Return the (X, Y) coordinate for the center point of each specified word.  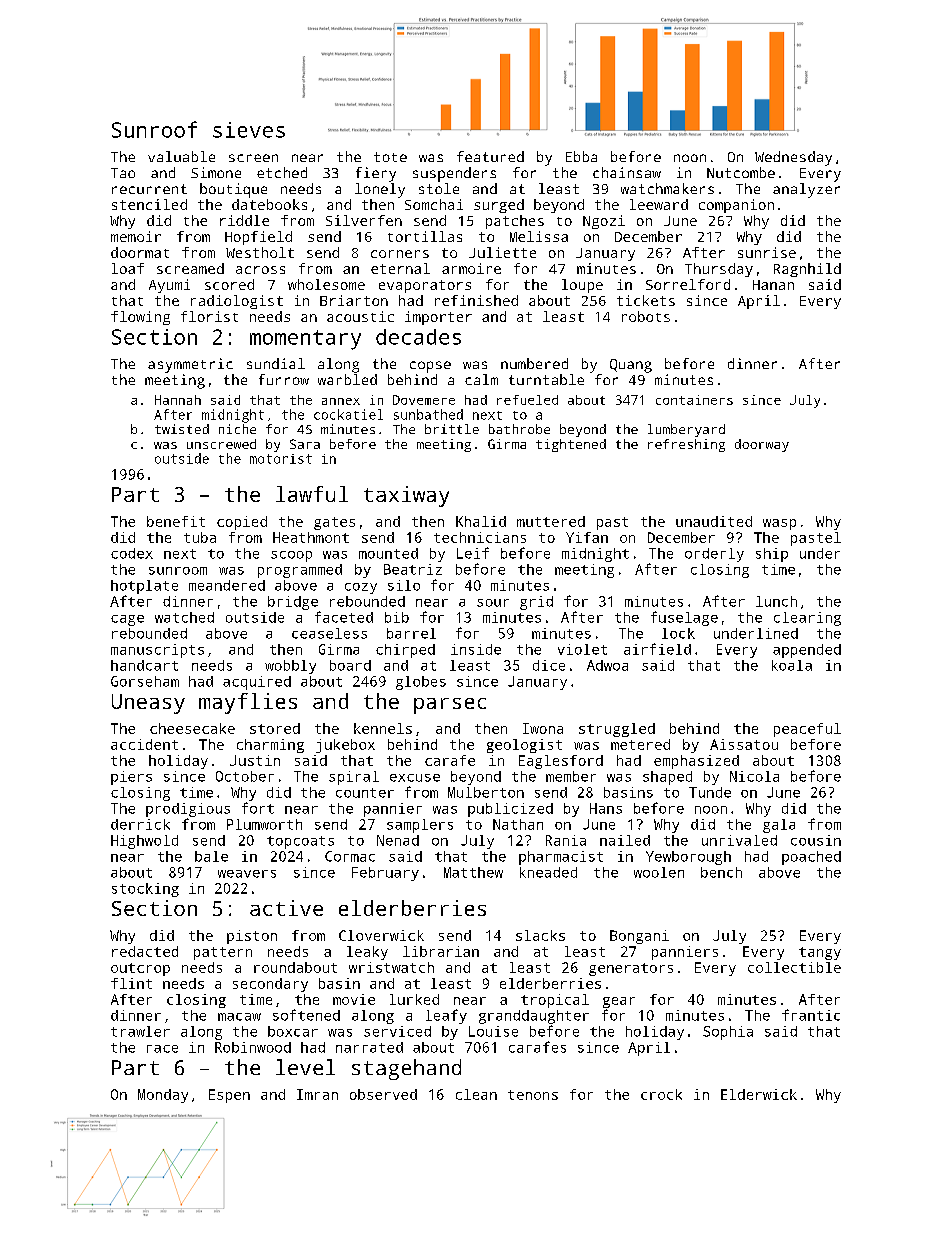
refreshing (686, 445)
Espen (229, 1096)
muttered (551, 521)
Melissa (539, 236)
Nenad (398, 840)
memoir (136, 236)
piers (131, 778)
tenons (533, 1095)
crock (661, 1094)
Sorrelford (688, 284)
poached (811, 858)
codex (132, 553)
